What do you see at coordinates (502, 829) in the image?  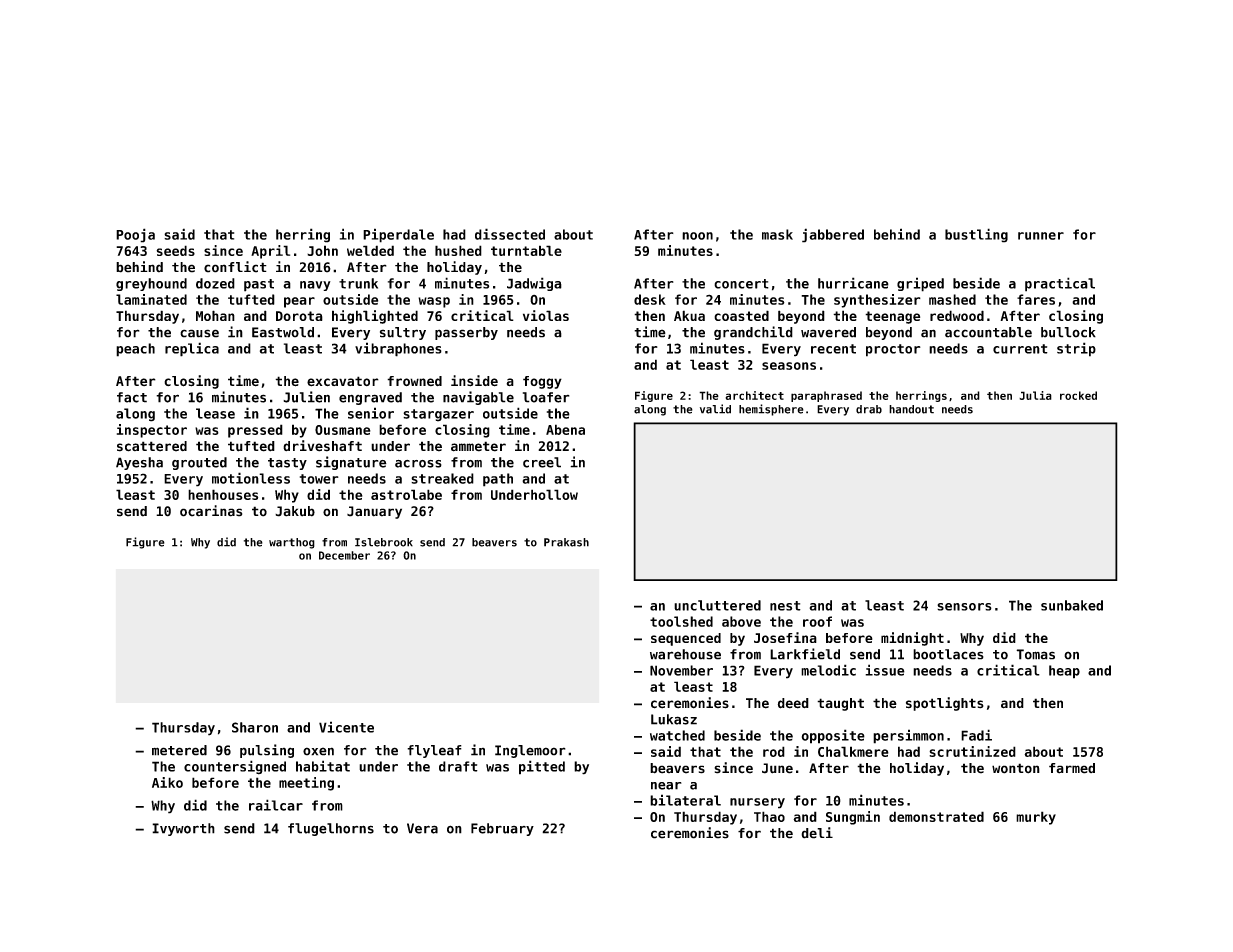 I see `February` at bounding box center [502, 829].
